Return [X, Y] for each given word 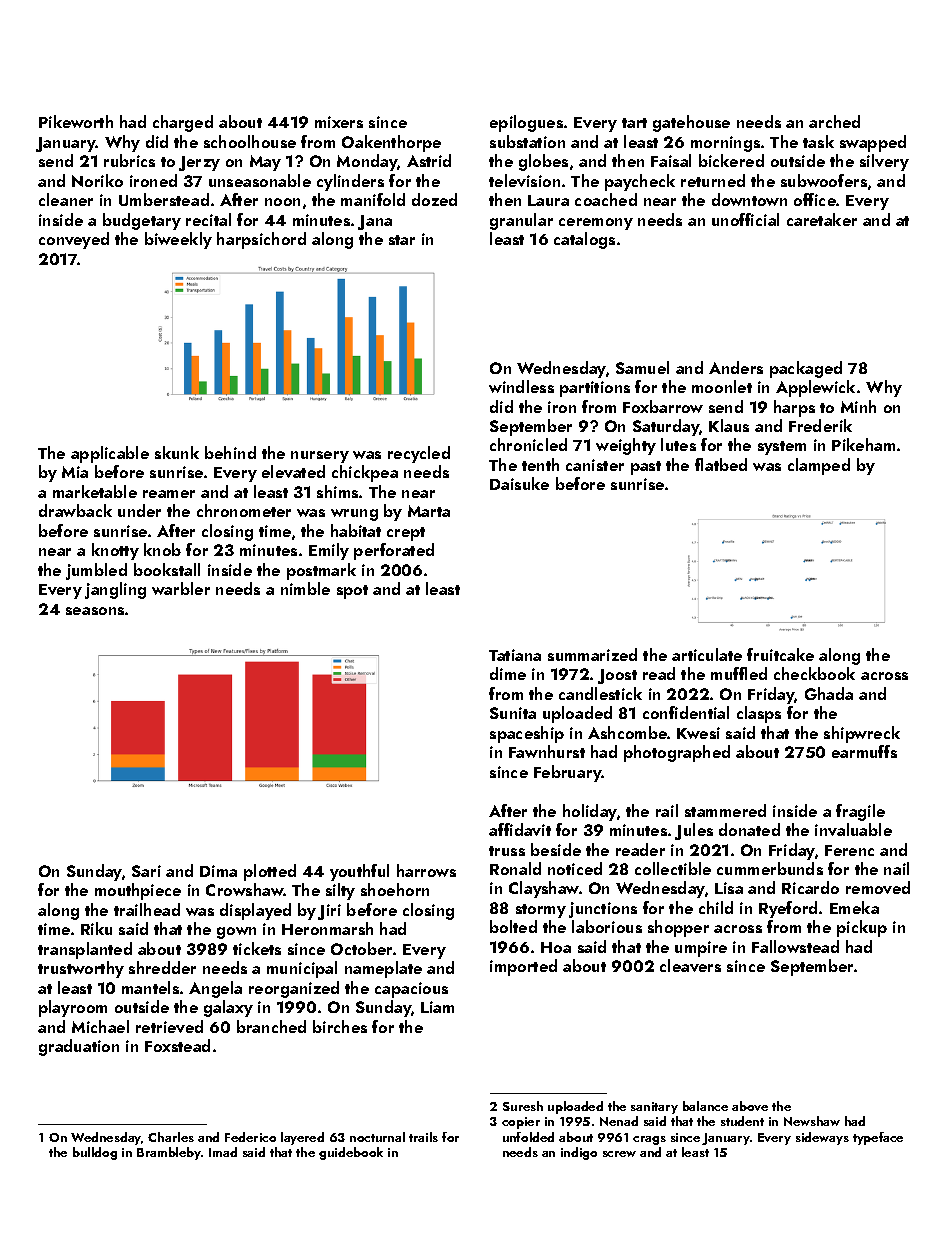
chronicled [528, 444]
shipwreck [862, 734]
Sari [146, 871]
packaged [806, 369]
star [402, 240]
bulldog [95, 1153]
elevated [293, 471]
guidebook [351, 1153]
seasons [95, 611]
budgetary [142, 221]
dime [508, 673]
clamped [819, 466]
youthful [359, 872]
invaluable [853, 829]
